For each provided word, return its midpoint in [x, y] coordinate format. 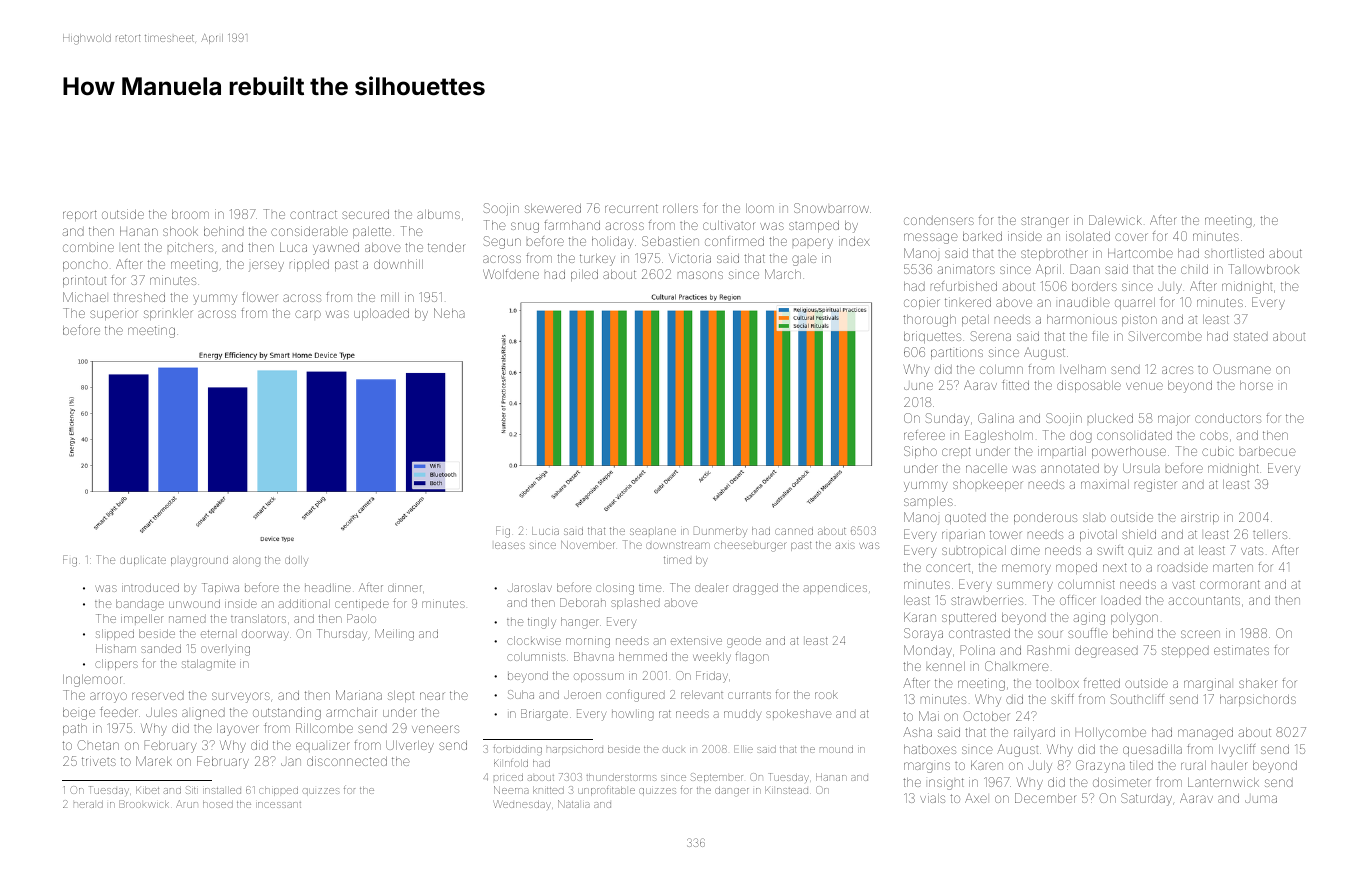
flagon [752, 658]
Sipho [920, 452]
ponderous [1045, 518]
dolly [296, 561]
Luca [293, 247]
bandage [140, 605]
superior [114, 314]
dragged [755, 589]
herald [88, 804]
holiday [613, 242]
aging [1089, 618]
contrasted [979, 633]
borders [1094, 286]
